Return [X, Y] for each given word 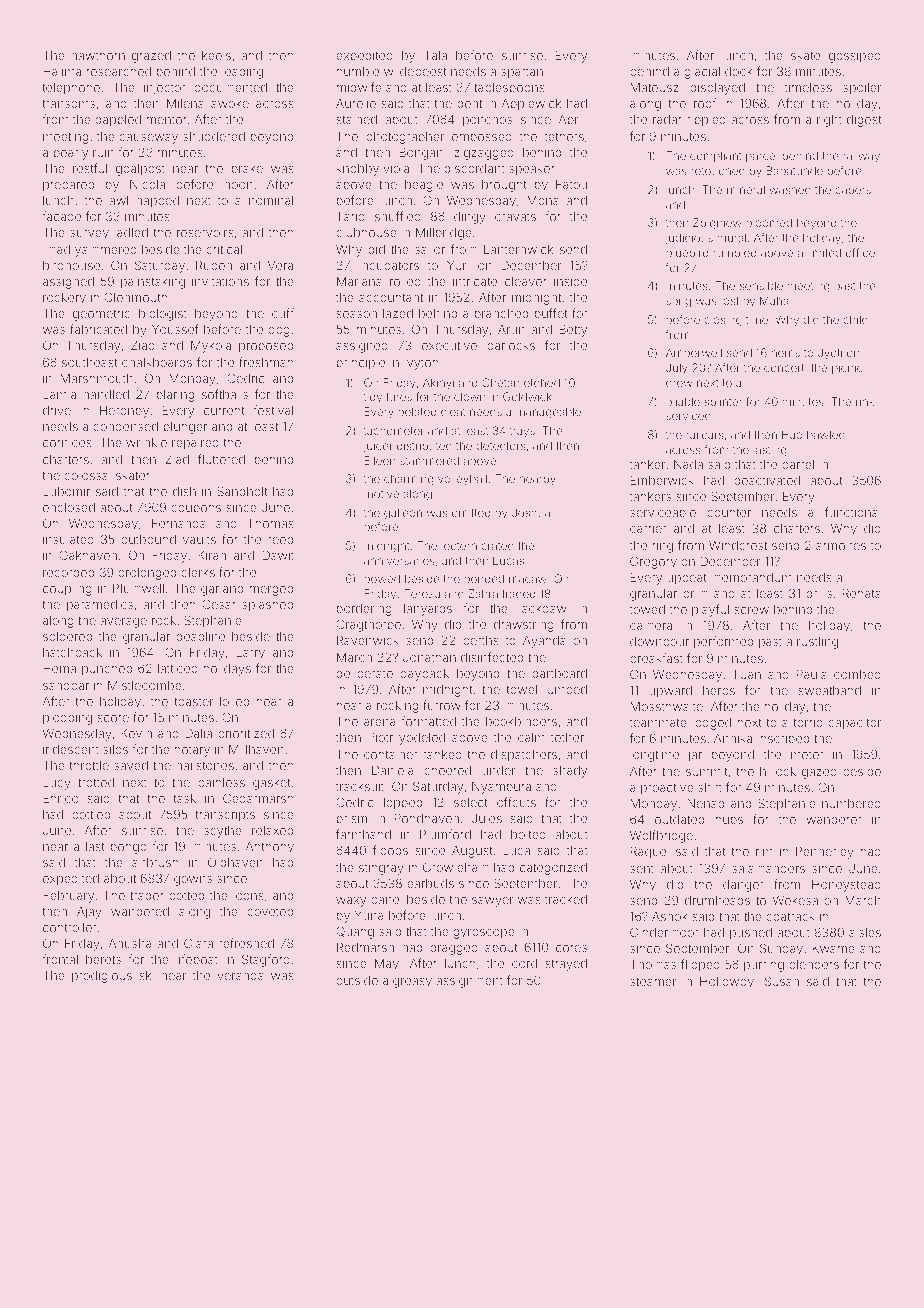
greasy [412, 983]
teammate [658, 722]
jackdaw [542, 610]
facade [61, 216]
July [676, 369]
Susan [782, 981]
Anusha [130, 943]
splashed [267, 606]
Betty [573, 330]
